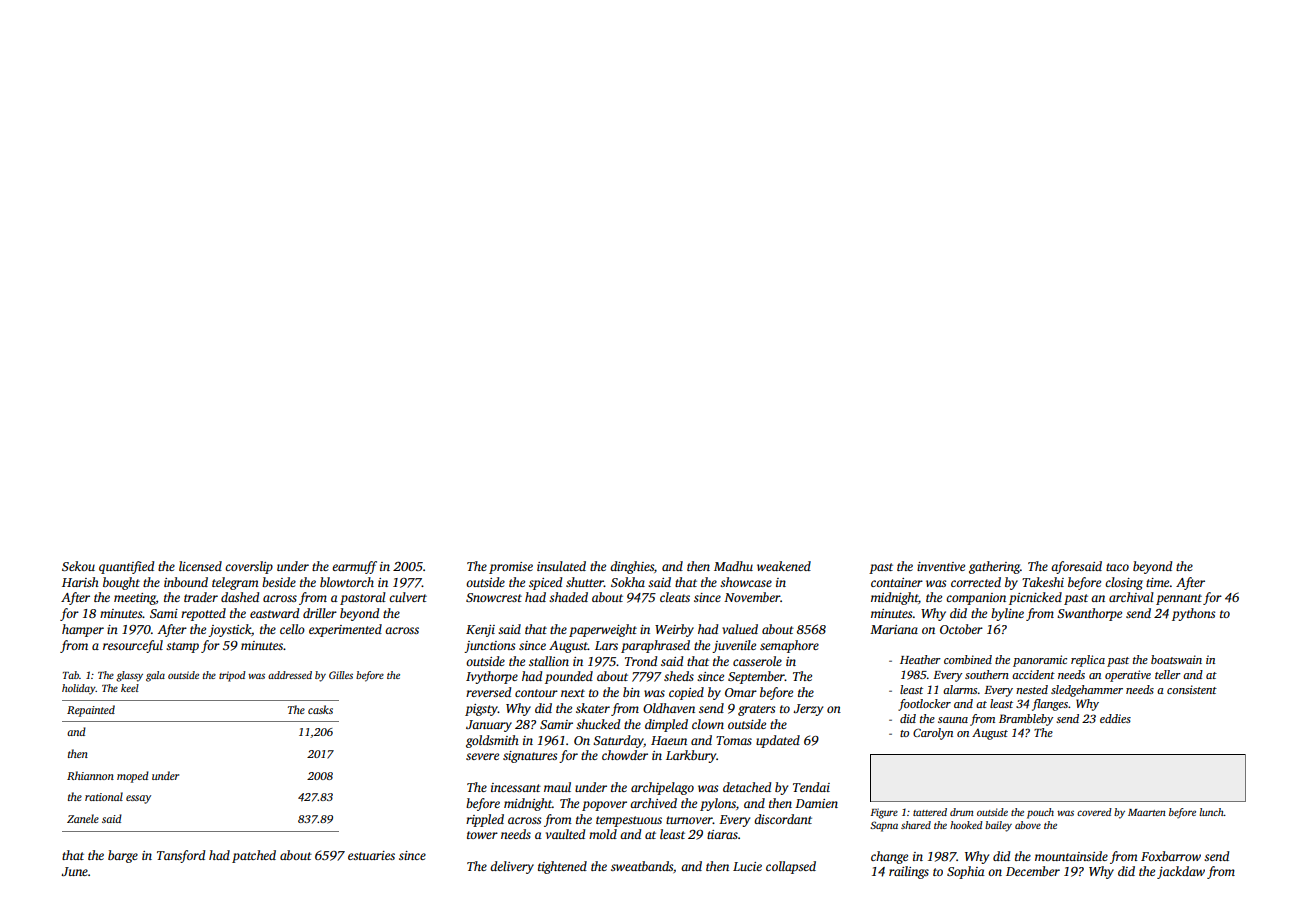  I want to click on Zanele, so click(83, 818).
